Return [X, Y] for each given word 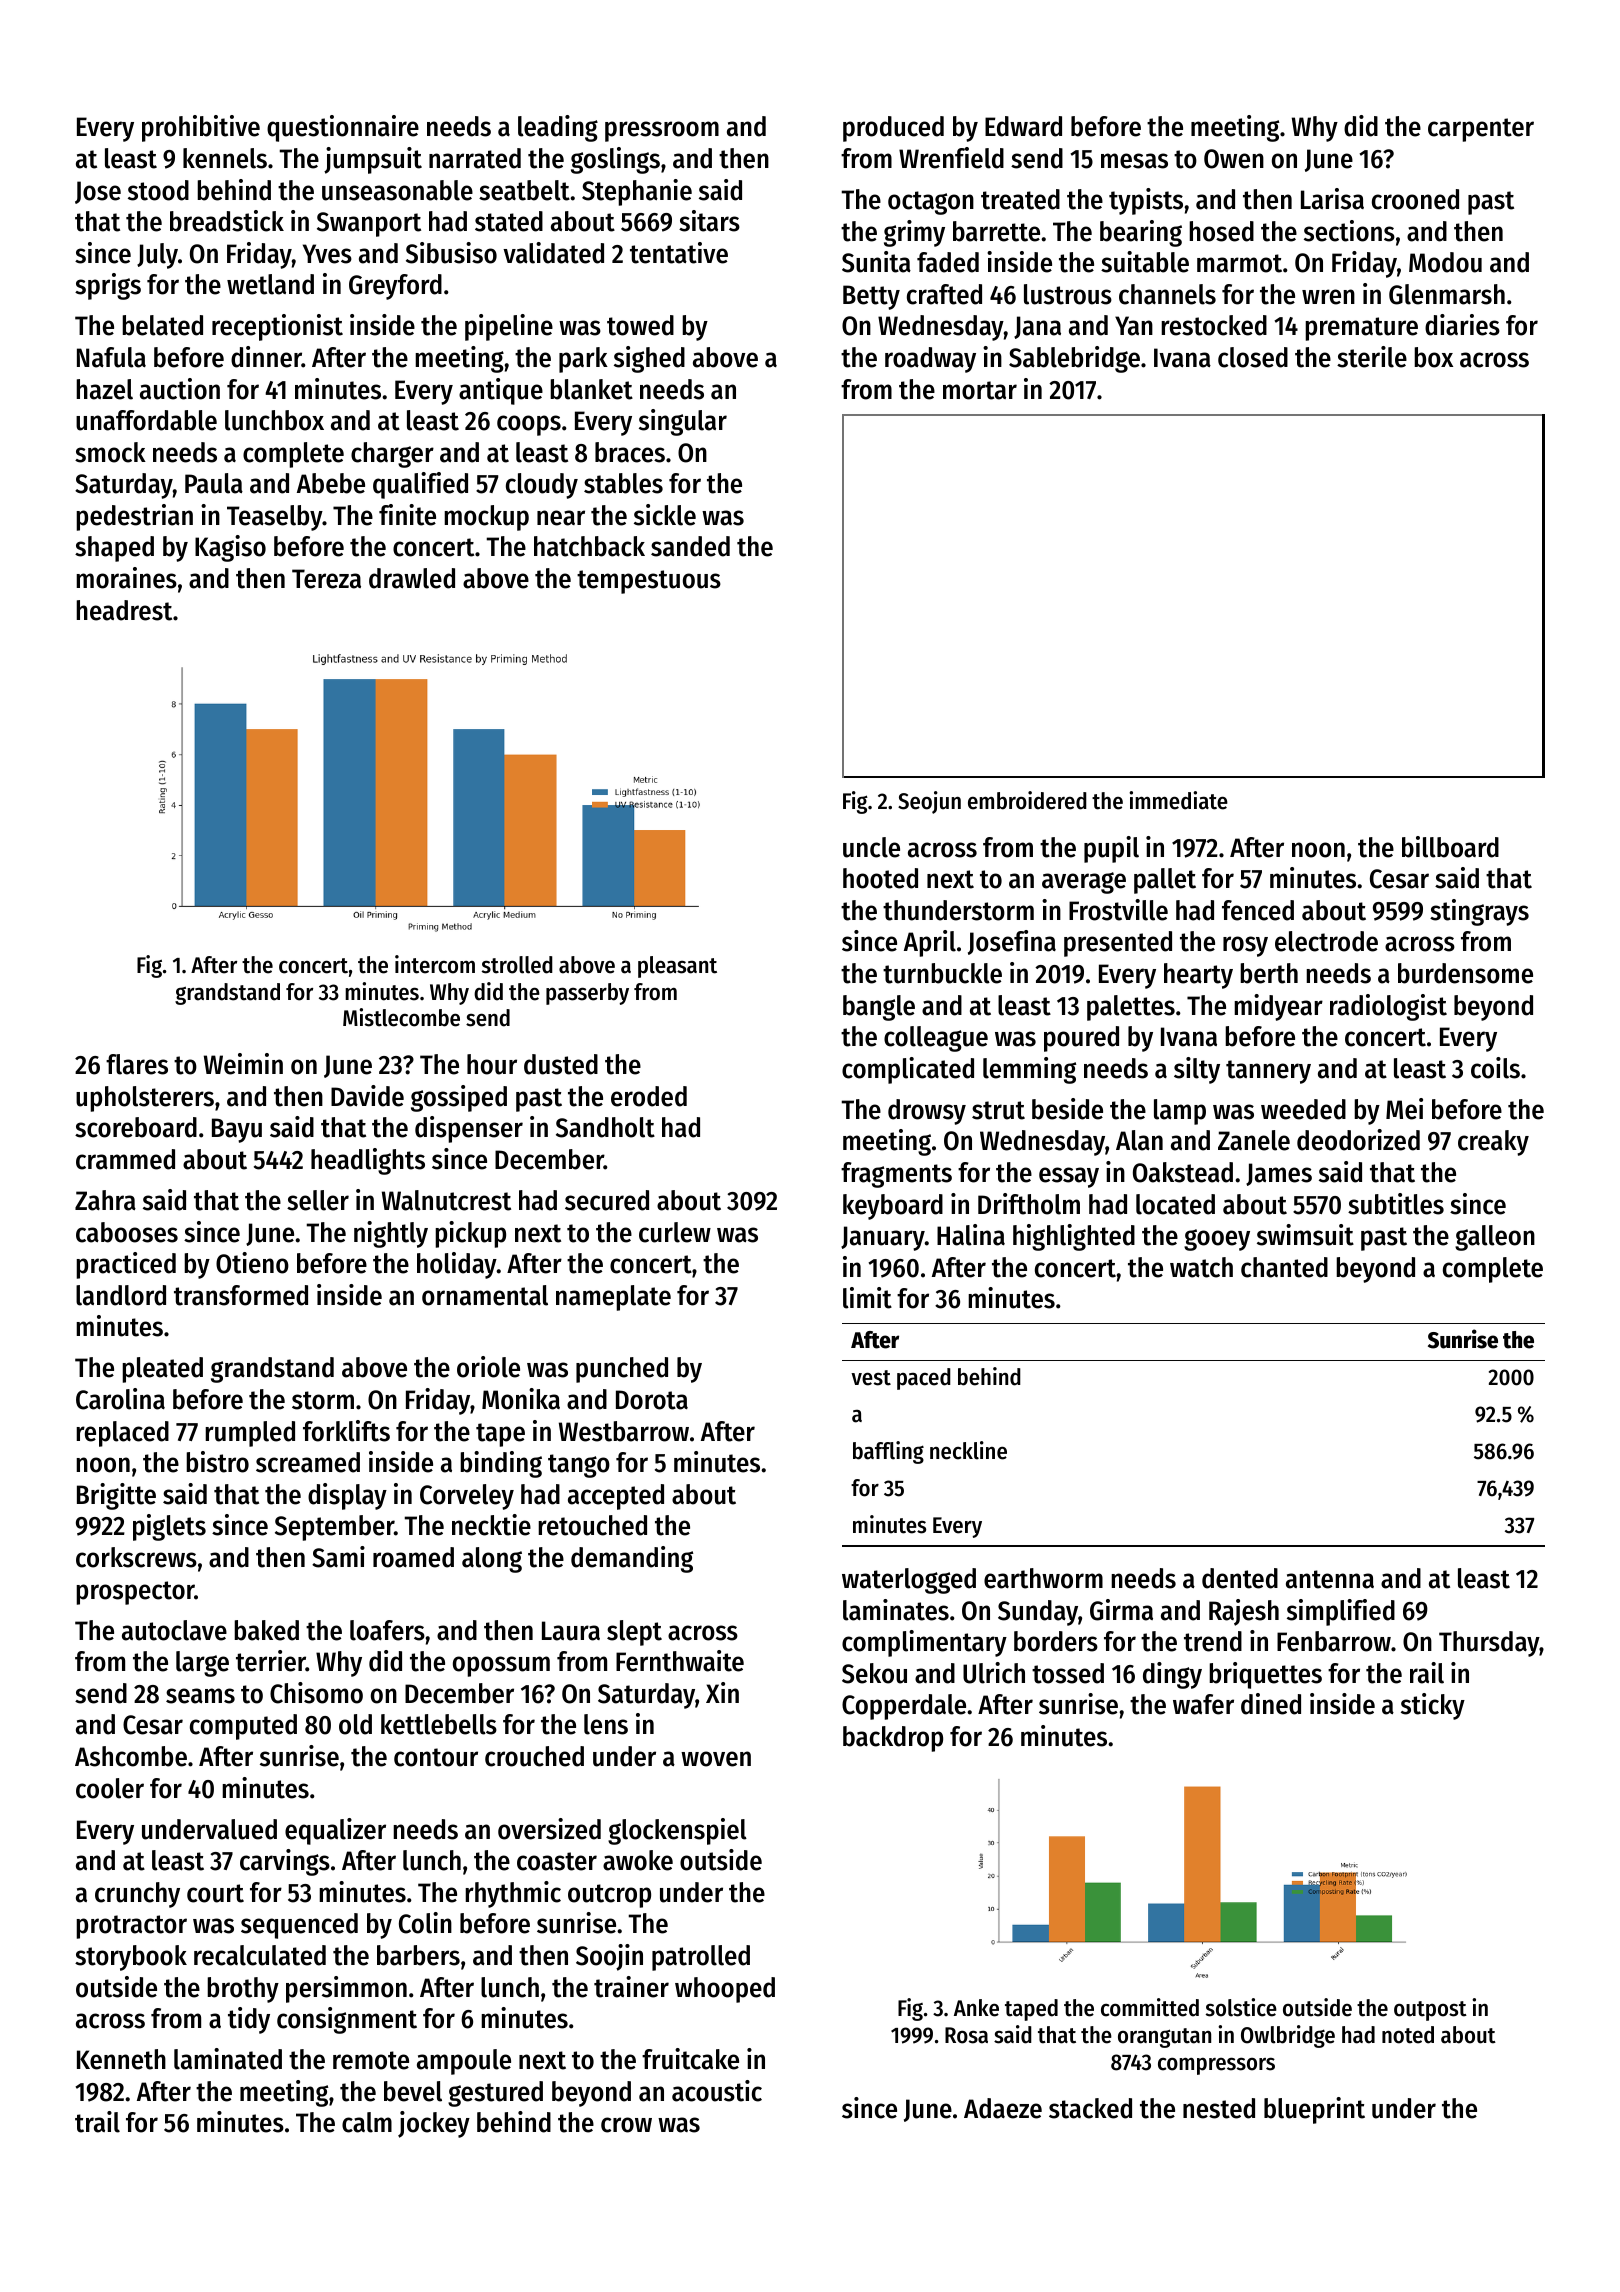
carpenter [1481, 130]
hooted [880, 878]
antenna [1330, 1579]
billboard [1450, 847]
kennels [225, 158]
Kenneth [121, 2059]
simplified [1341, 1612]
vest [871, 1378]
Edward [1023, 126]
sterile [1372, 357]
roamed [413, 1557]
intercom [435, 964]
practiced [126, 1265]
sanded [690, 546]
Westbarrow [624, 1431]
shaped [114, 549]
